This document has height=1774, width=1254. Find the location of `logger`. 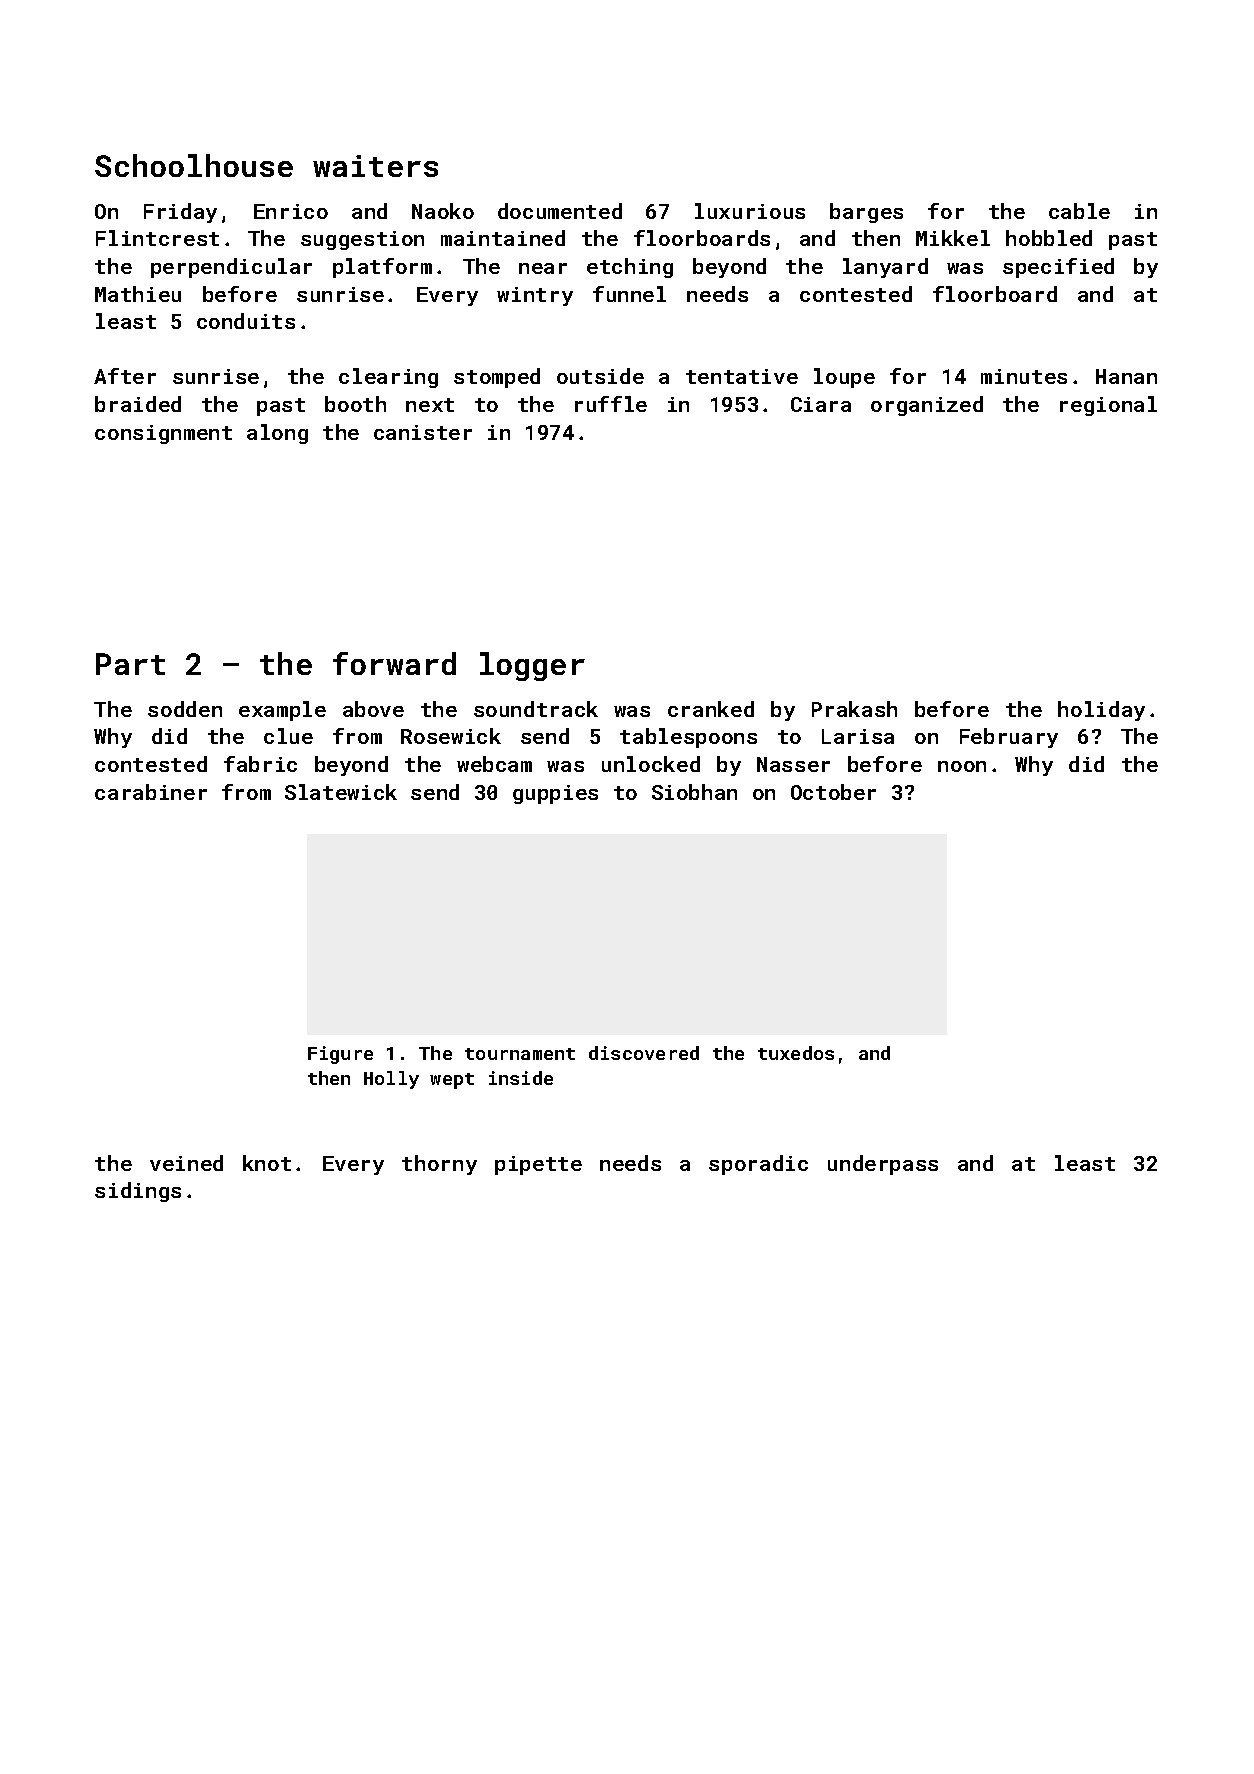

logger is located at coordinates (532, 666).
